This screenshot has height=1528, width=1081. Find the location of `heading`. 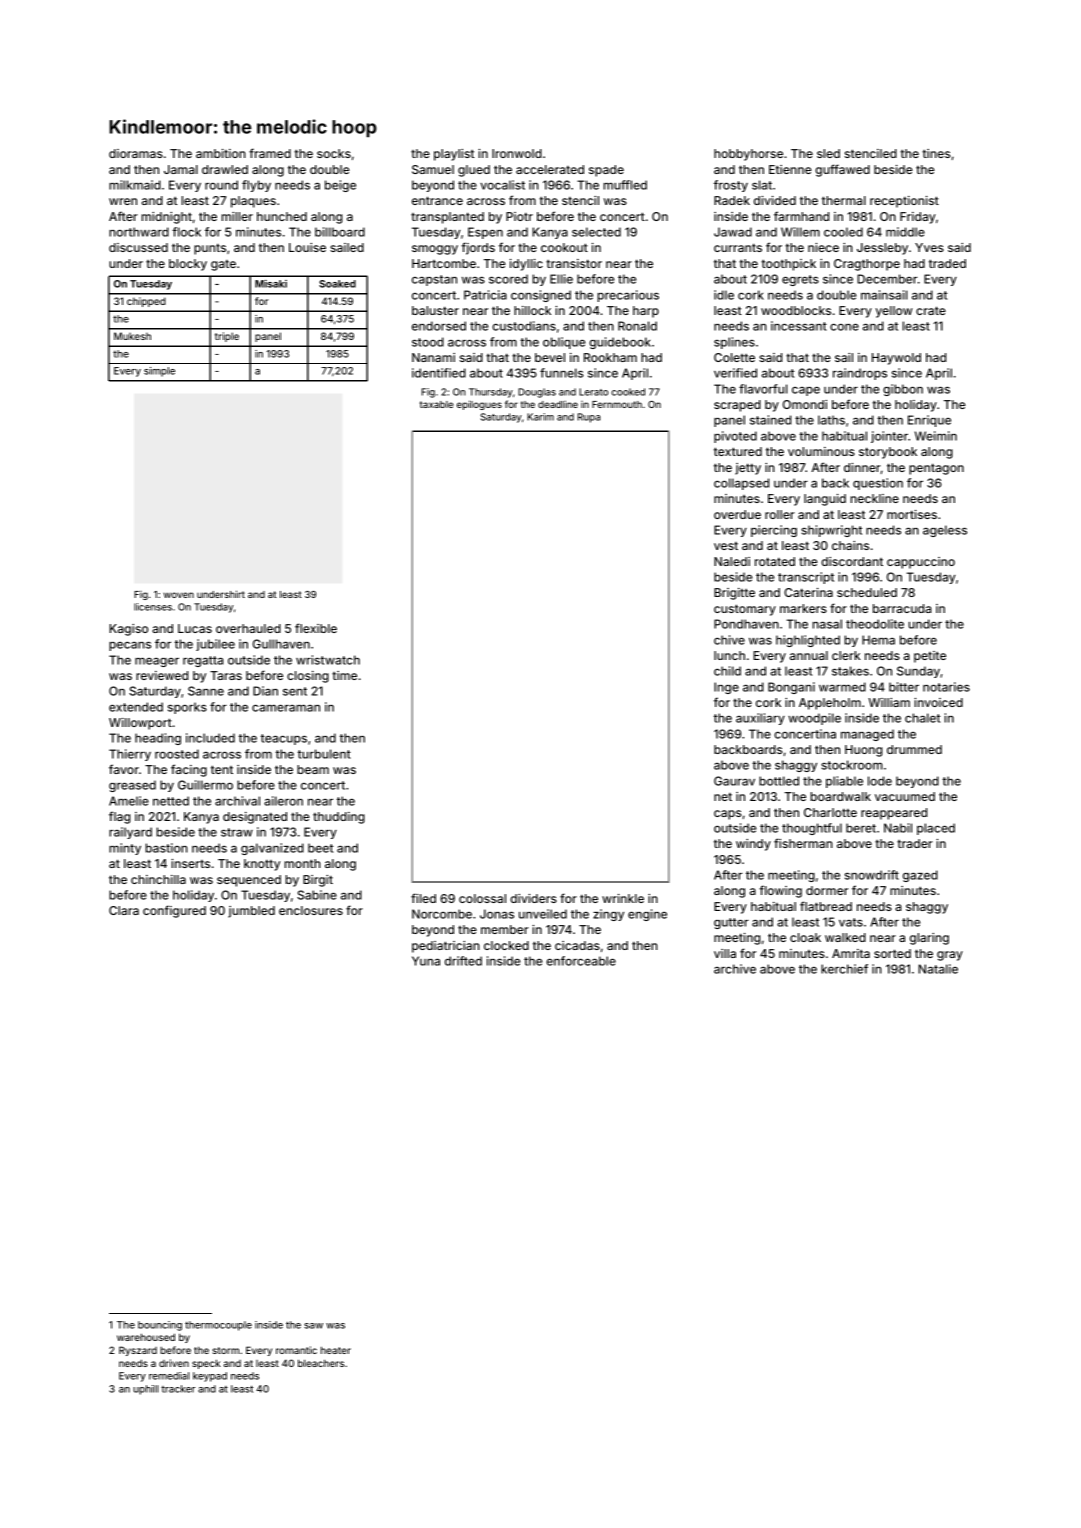

heading is located at coordinates (158, 739).
